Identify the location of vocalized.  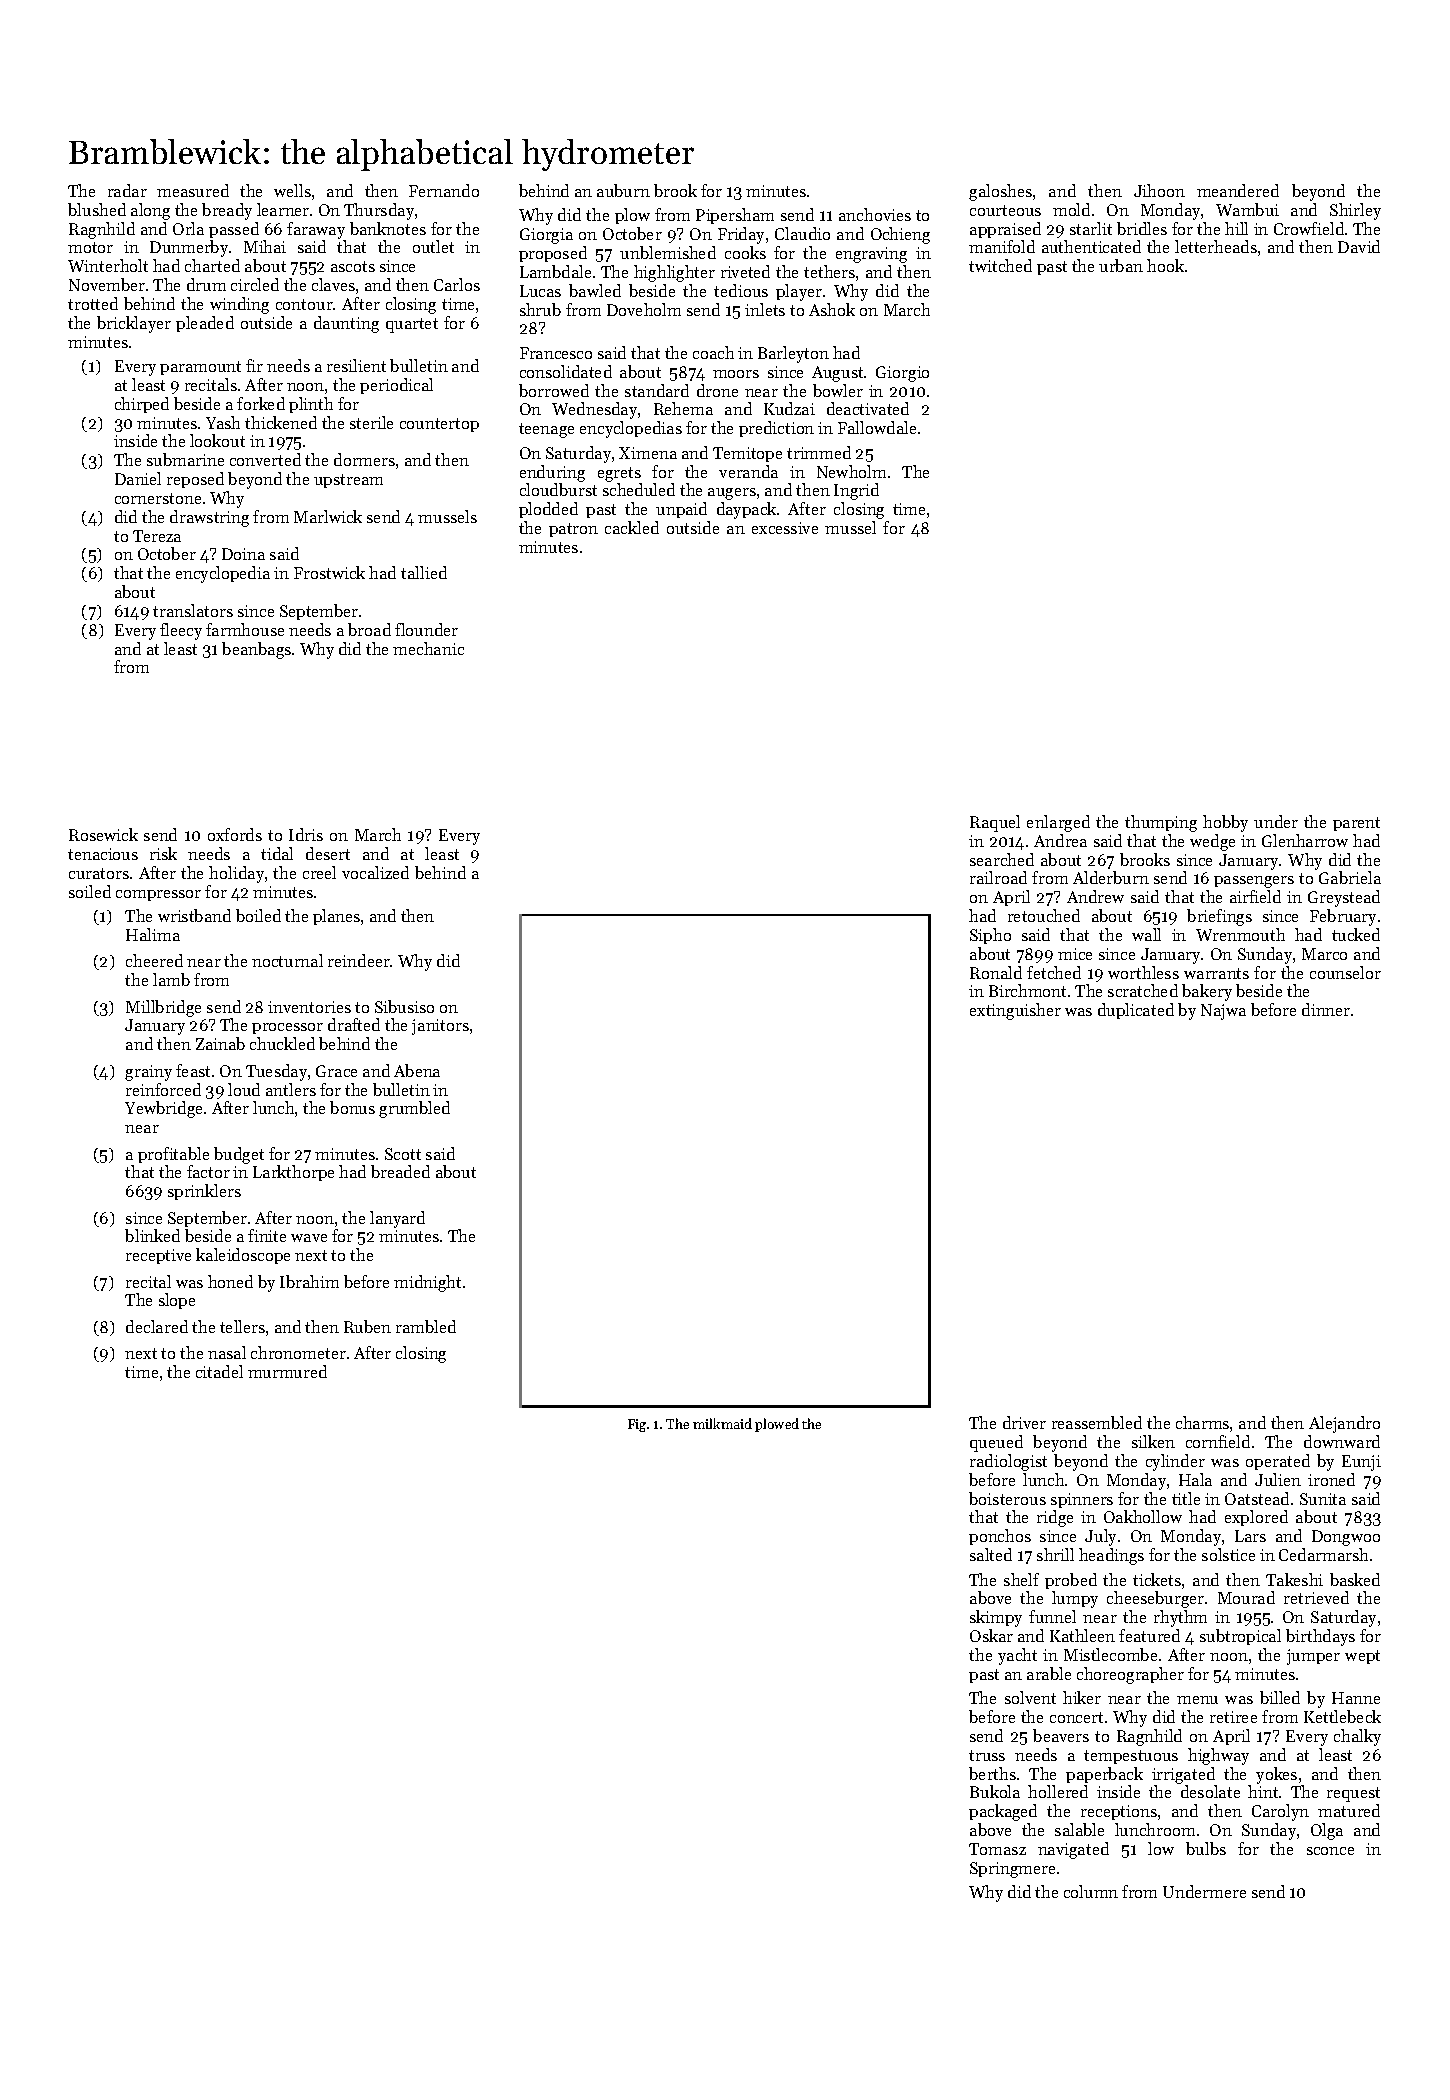
(375, 872).
